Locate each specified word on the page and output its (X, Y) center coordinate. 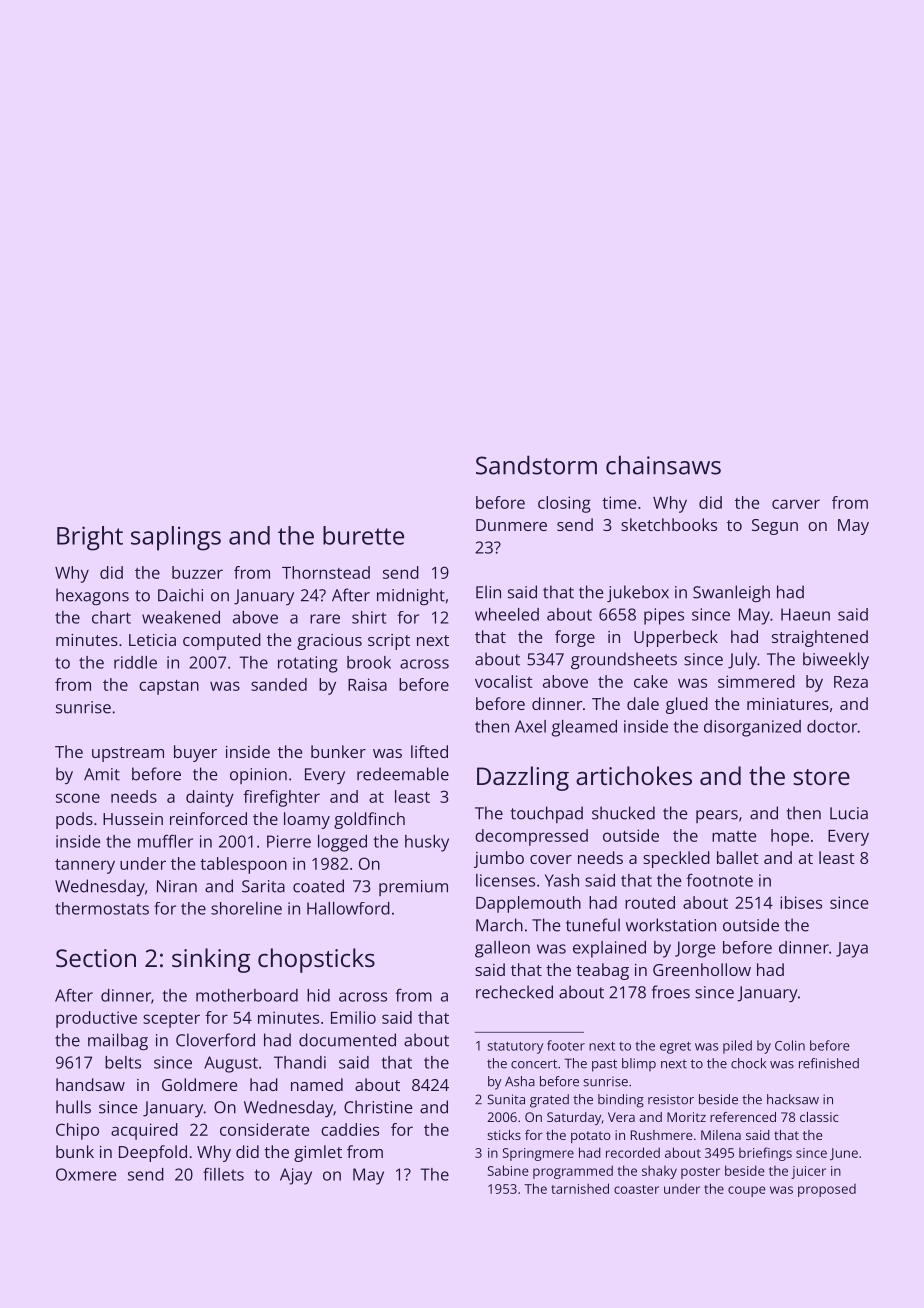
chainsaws (663, 465)
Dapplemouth (528, 904)
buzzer (197, 572)
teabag (602, 971)
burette (363, 535)
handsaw (90, 1084)
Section (96, 958)
